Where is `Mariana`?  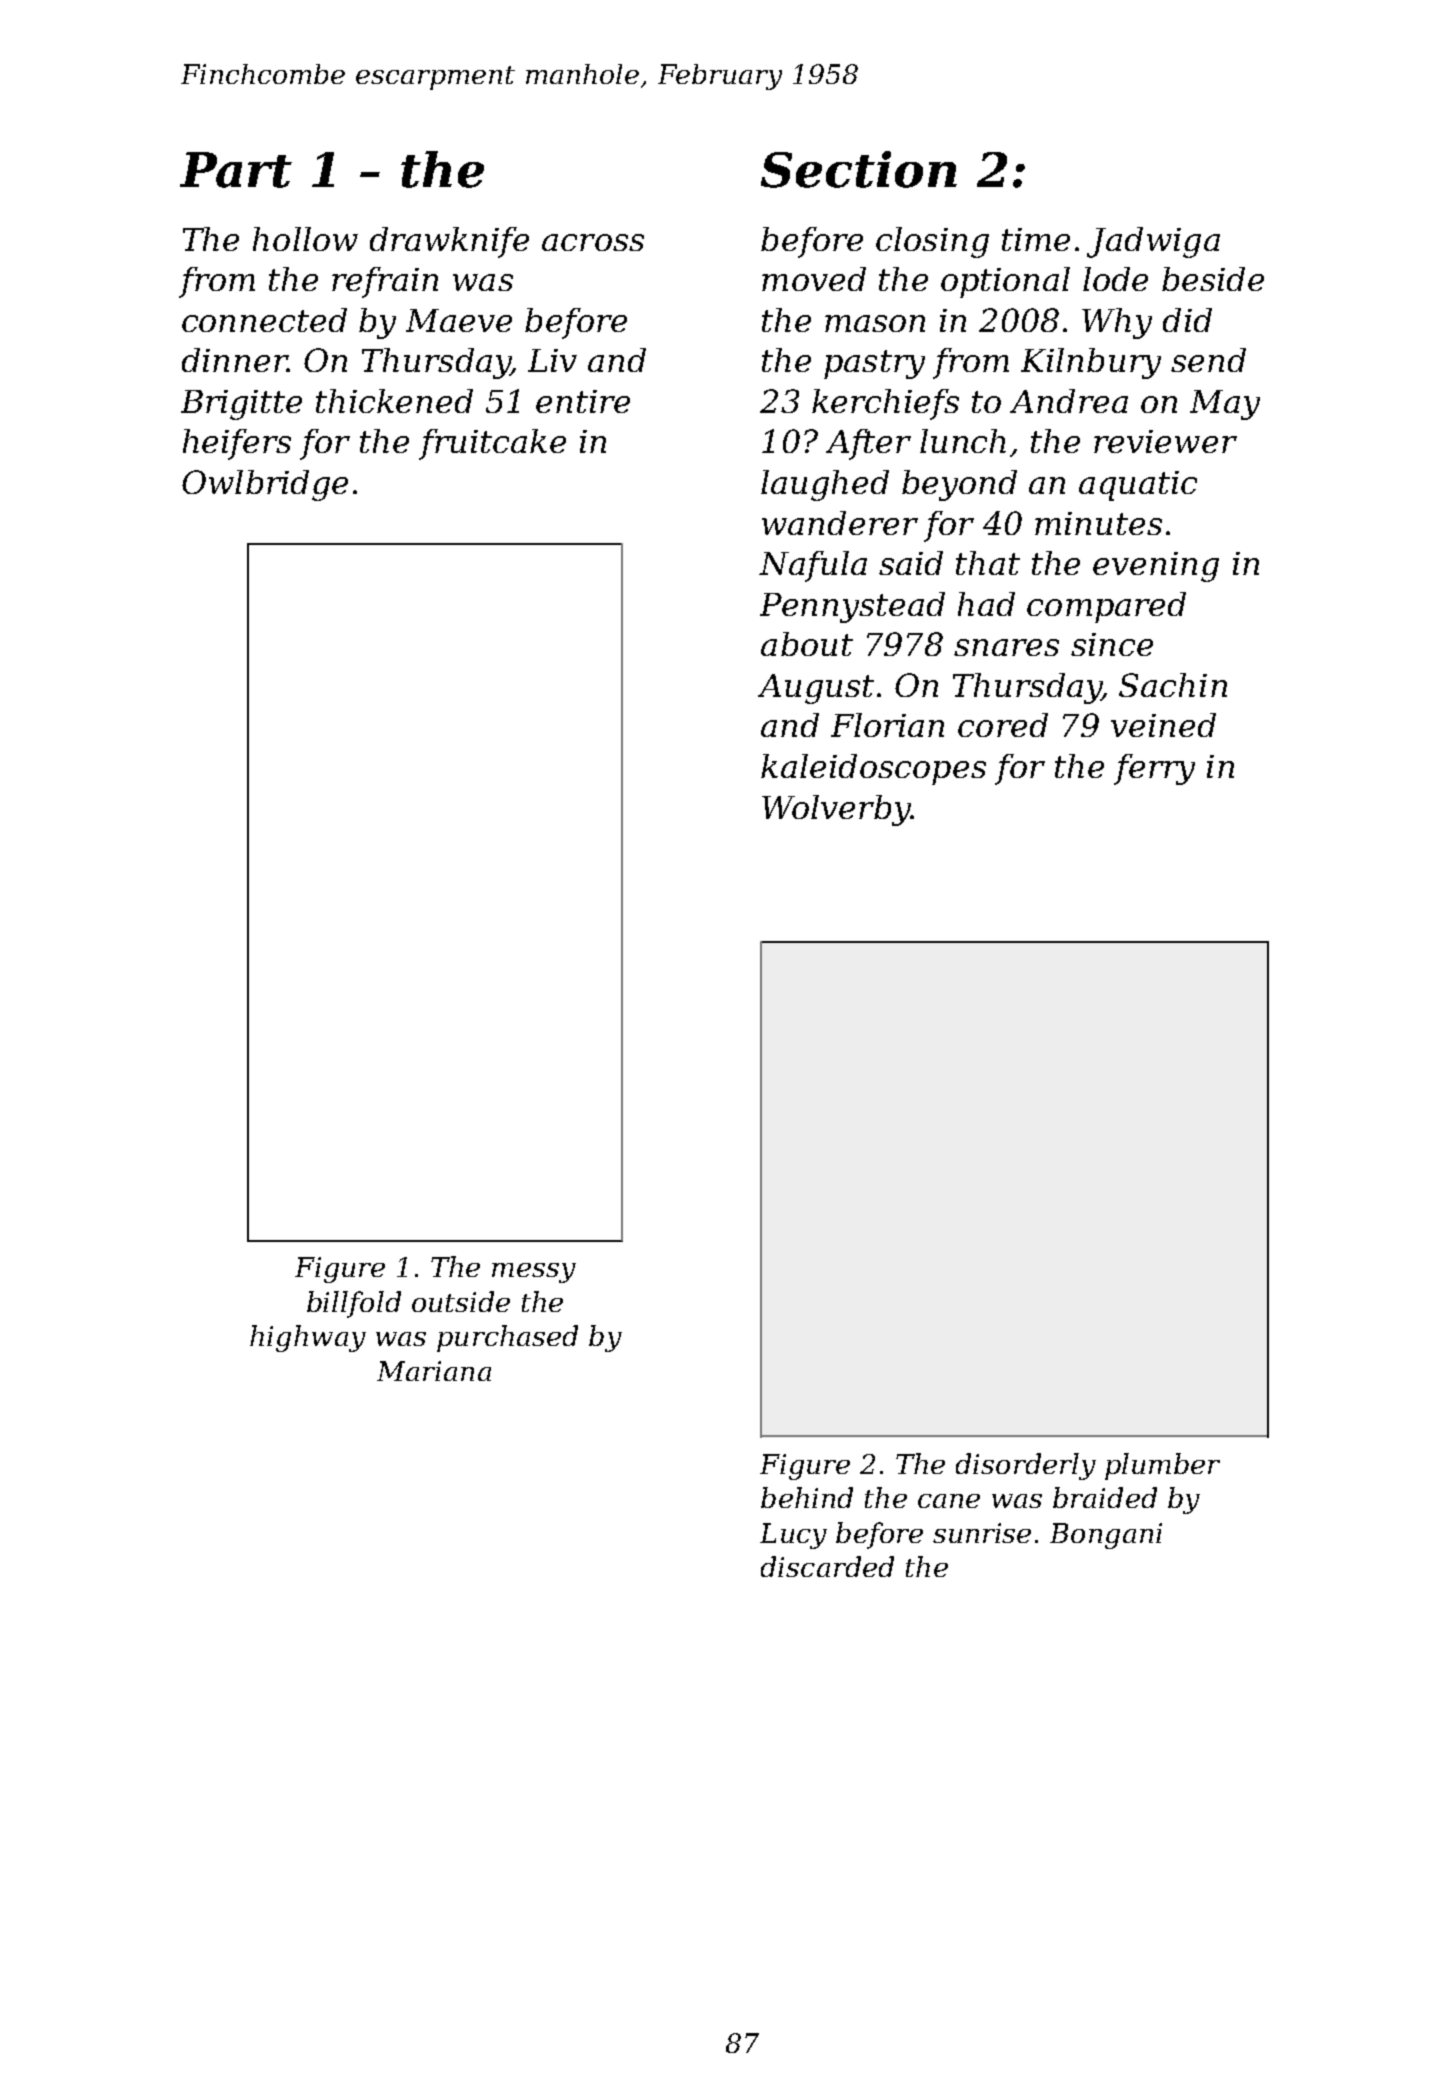 Mariana is located at coordinates (434, 1371).
